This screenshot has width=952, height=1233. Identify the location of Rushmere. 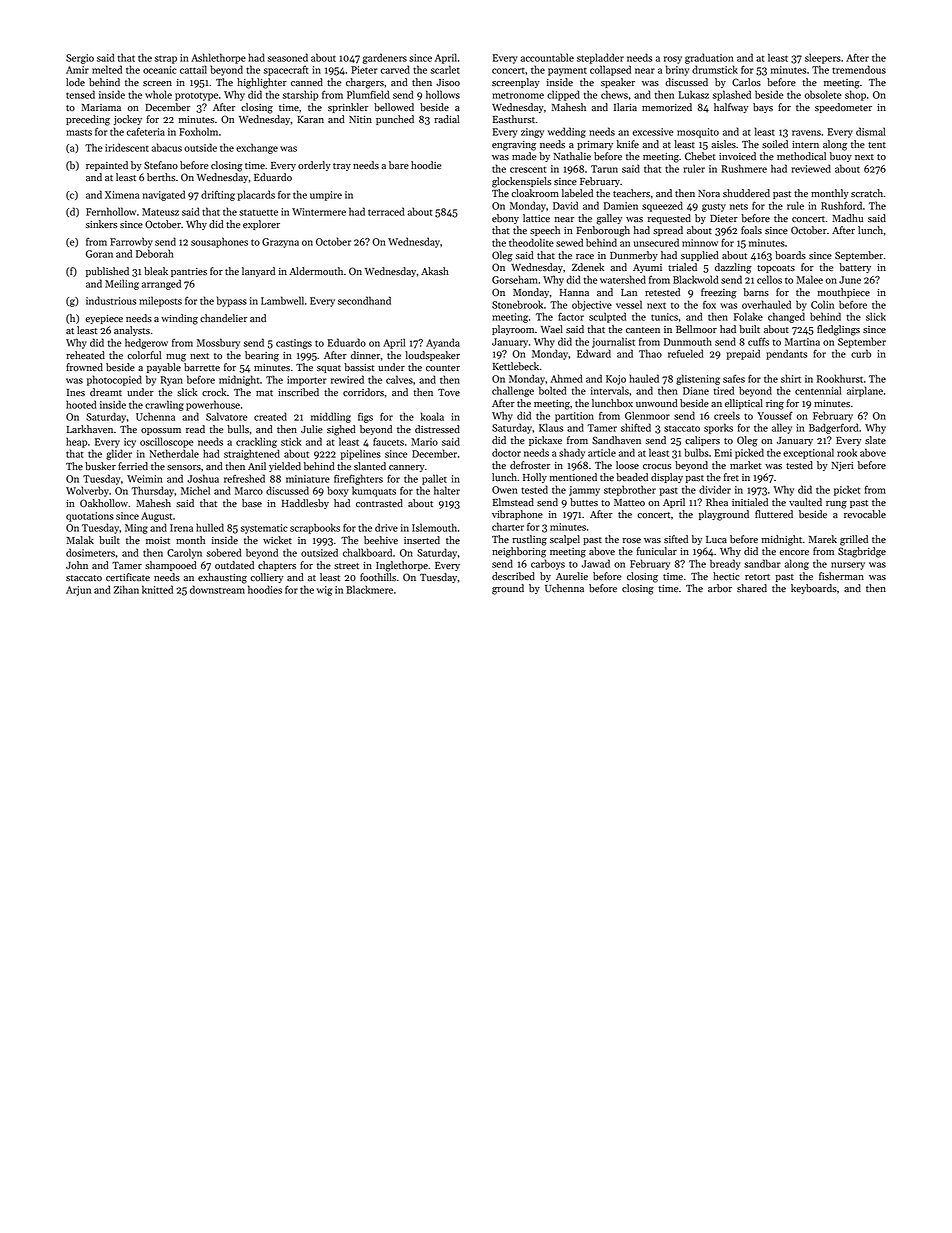
(744, 168).
